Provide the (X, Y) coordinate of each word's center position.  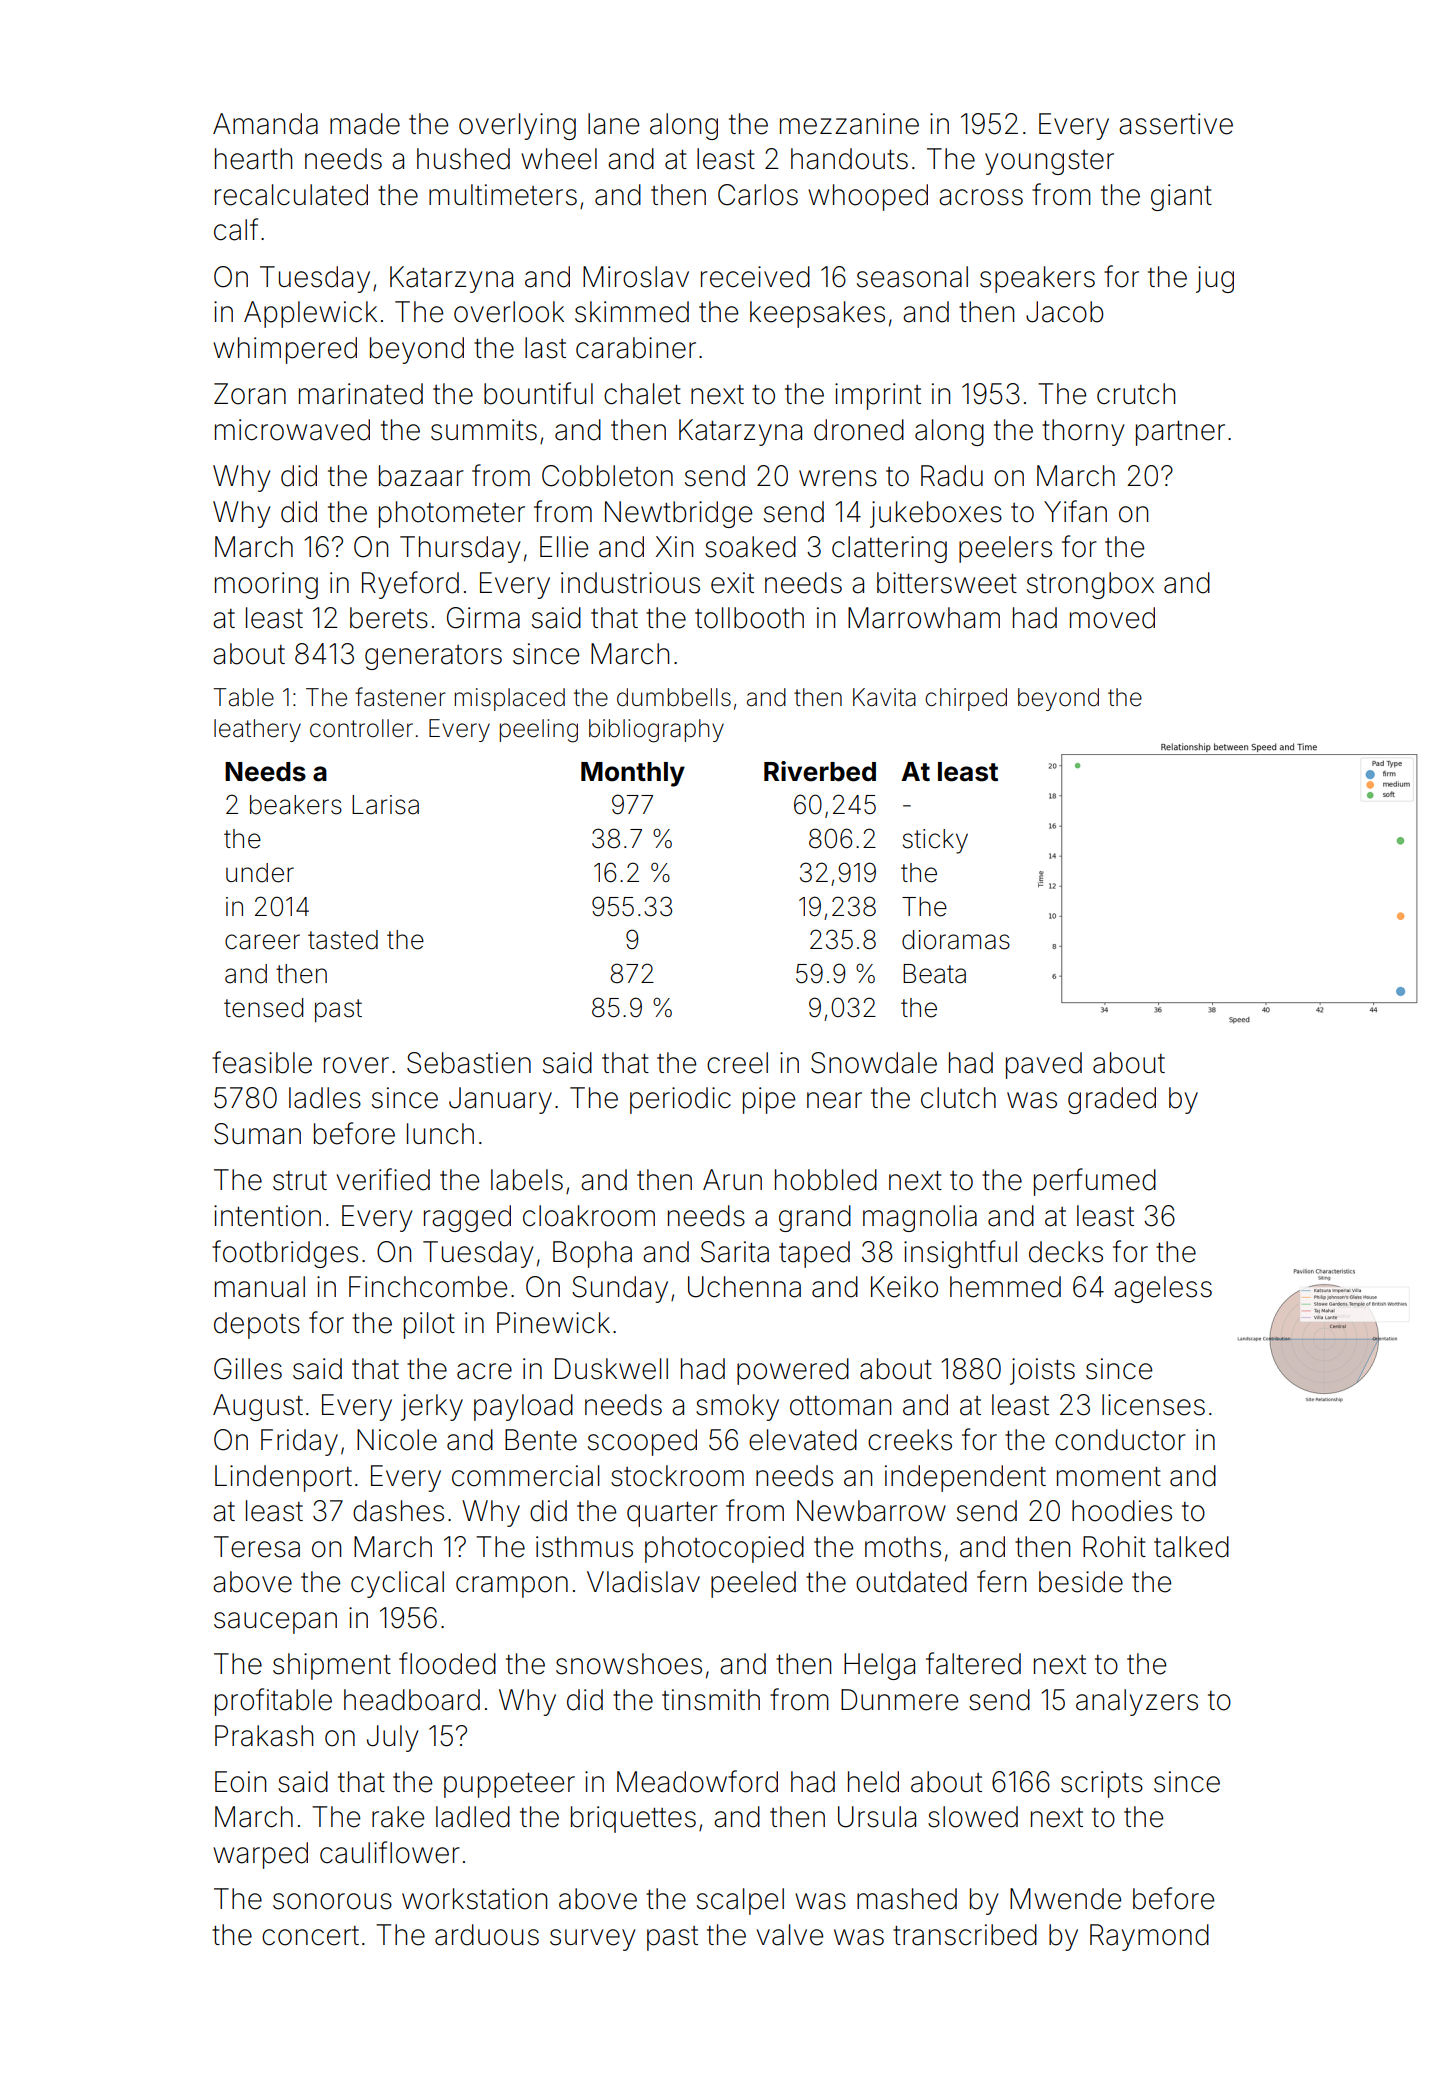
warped (260, 1855)
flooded (447, 1663)
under (260, 873)
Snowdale (874, 1063)
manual (260, 1287)
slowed (973, 1817)
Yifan (1075, 511)
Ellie (564, 547)
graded (1112, 1100)
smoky (737, 1407)
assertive (1176, 124)
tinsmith (711, 1700)
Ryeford (410, 585)
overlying (517, 126)
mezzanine (849, 124)
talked (1191, 1547)
